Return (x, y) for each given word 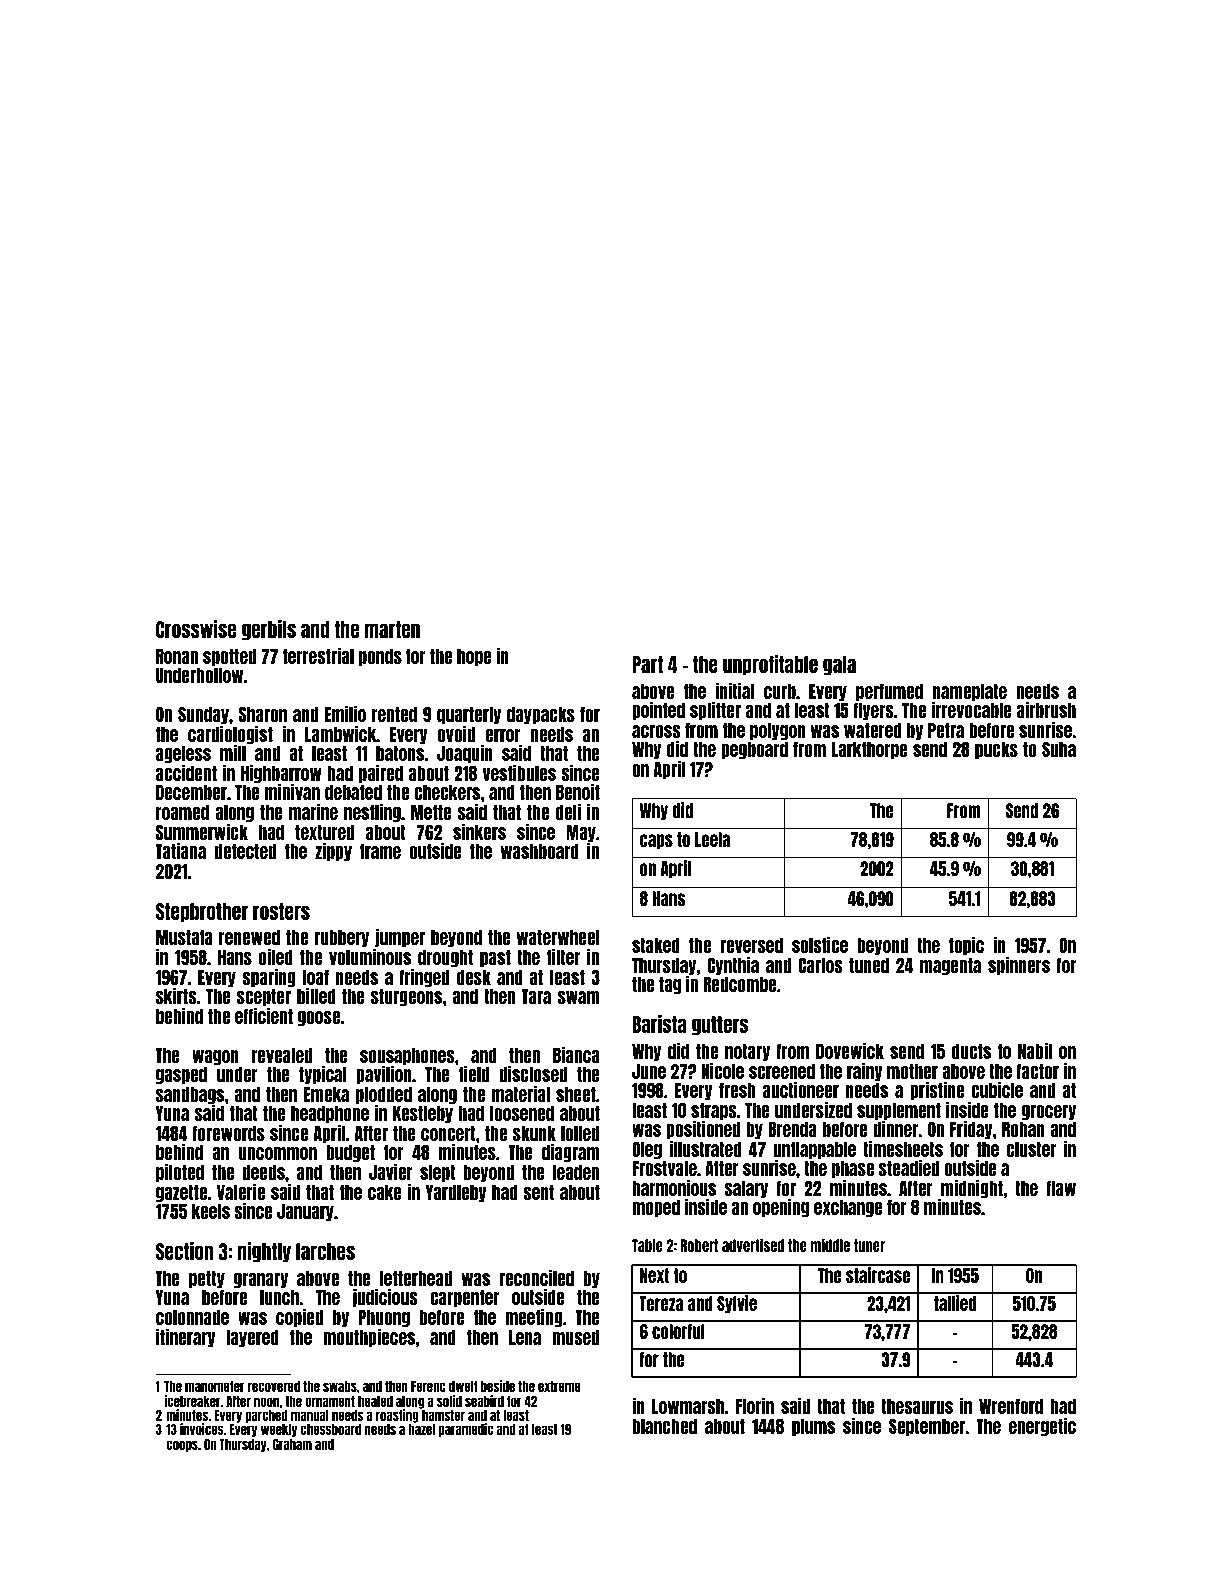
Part (647, 664)
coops (182, 1446)
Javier (391, 1171)
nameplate (969, 693)
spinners (1019, 965)
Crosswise (196, 629)
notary (747, 1052)
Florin (755, 1405)
